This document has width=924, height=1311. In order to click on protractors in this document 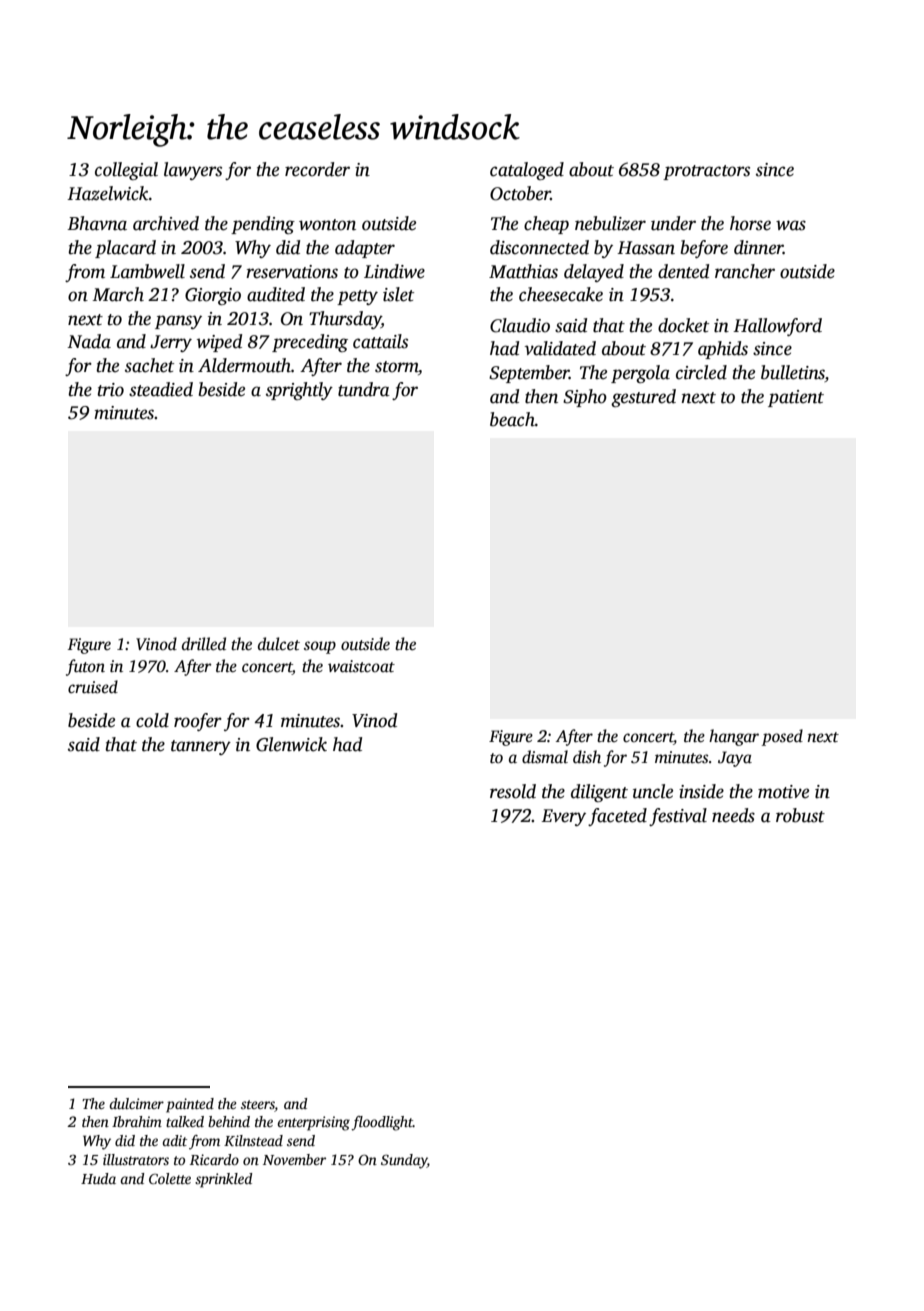, I will do `click(706, 172)`.
